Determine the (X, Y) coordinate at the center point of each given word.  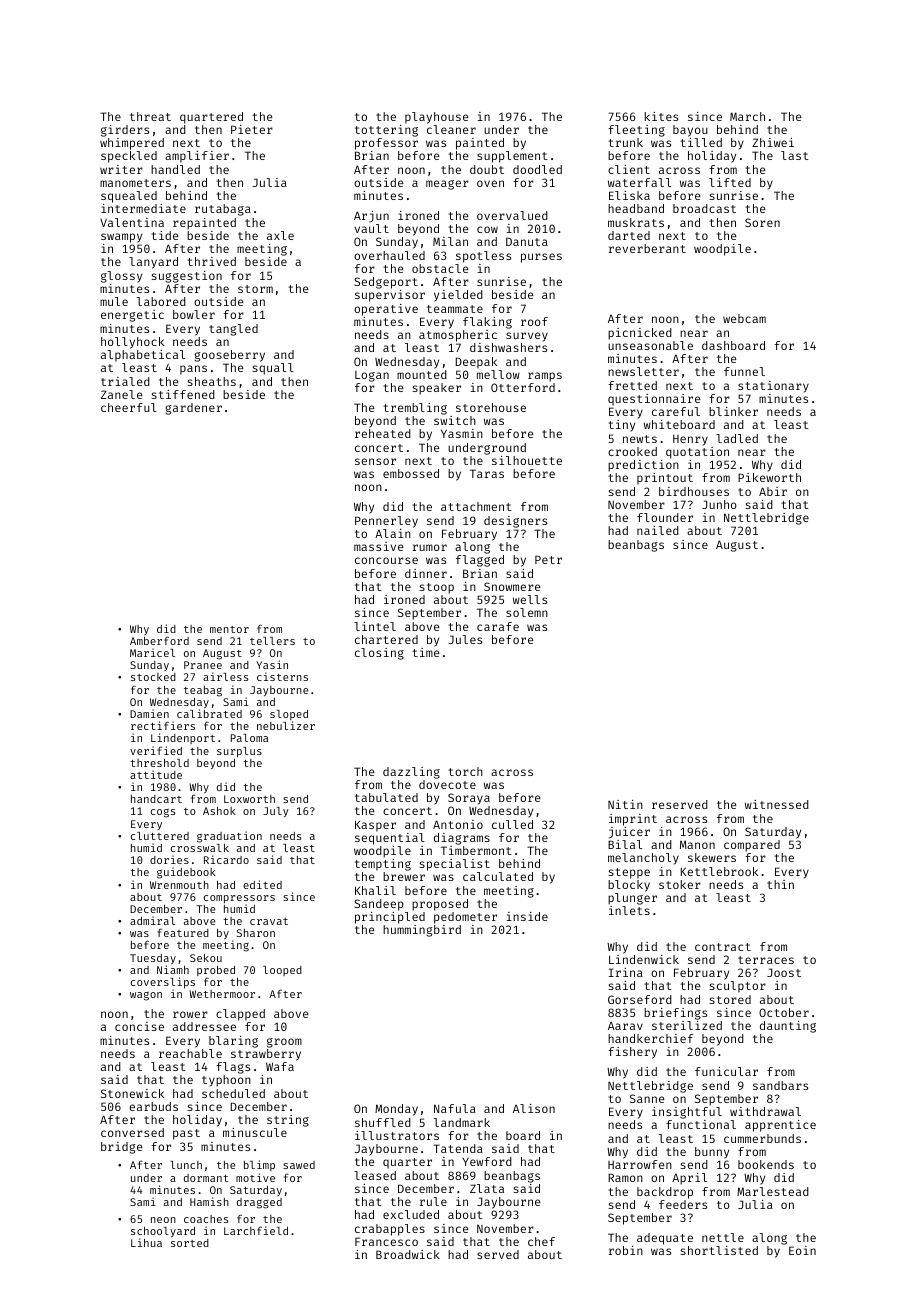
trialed (125, 381)
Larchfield (256, 1230)
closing (379, 654)
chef (541, 1241)
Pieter (252, 129)
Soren (762, 222)
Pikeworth (769, 477)
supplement (512, 157)
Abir (773, 491)
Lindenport (183, 738)
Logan (372, 376)
